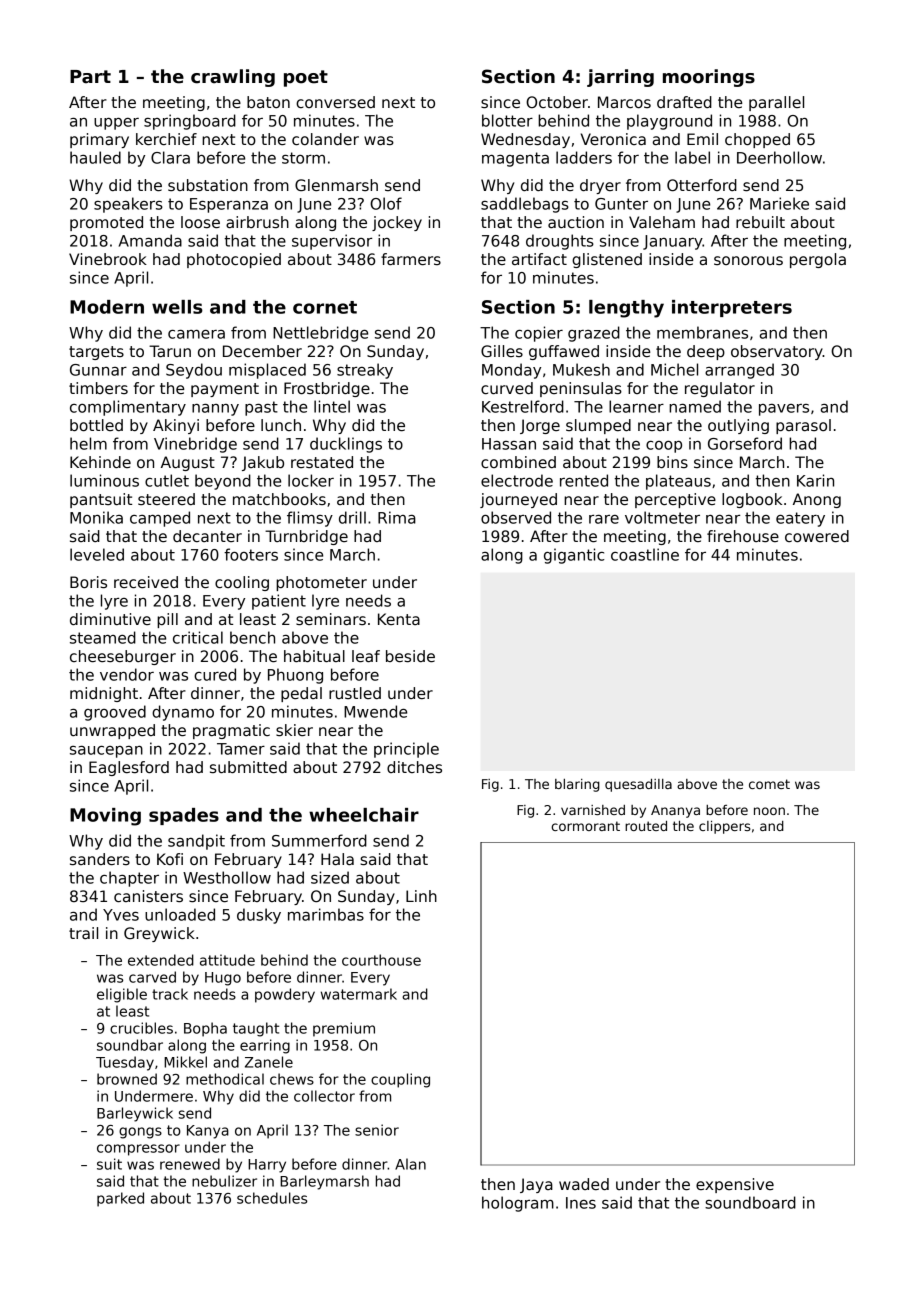  I want to click on parallel, so click(776, 103).
